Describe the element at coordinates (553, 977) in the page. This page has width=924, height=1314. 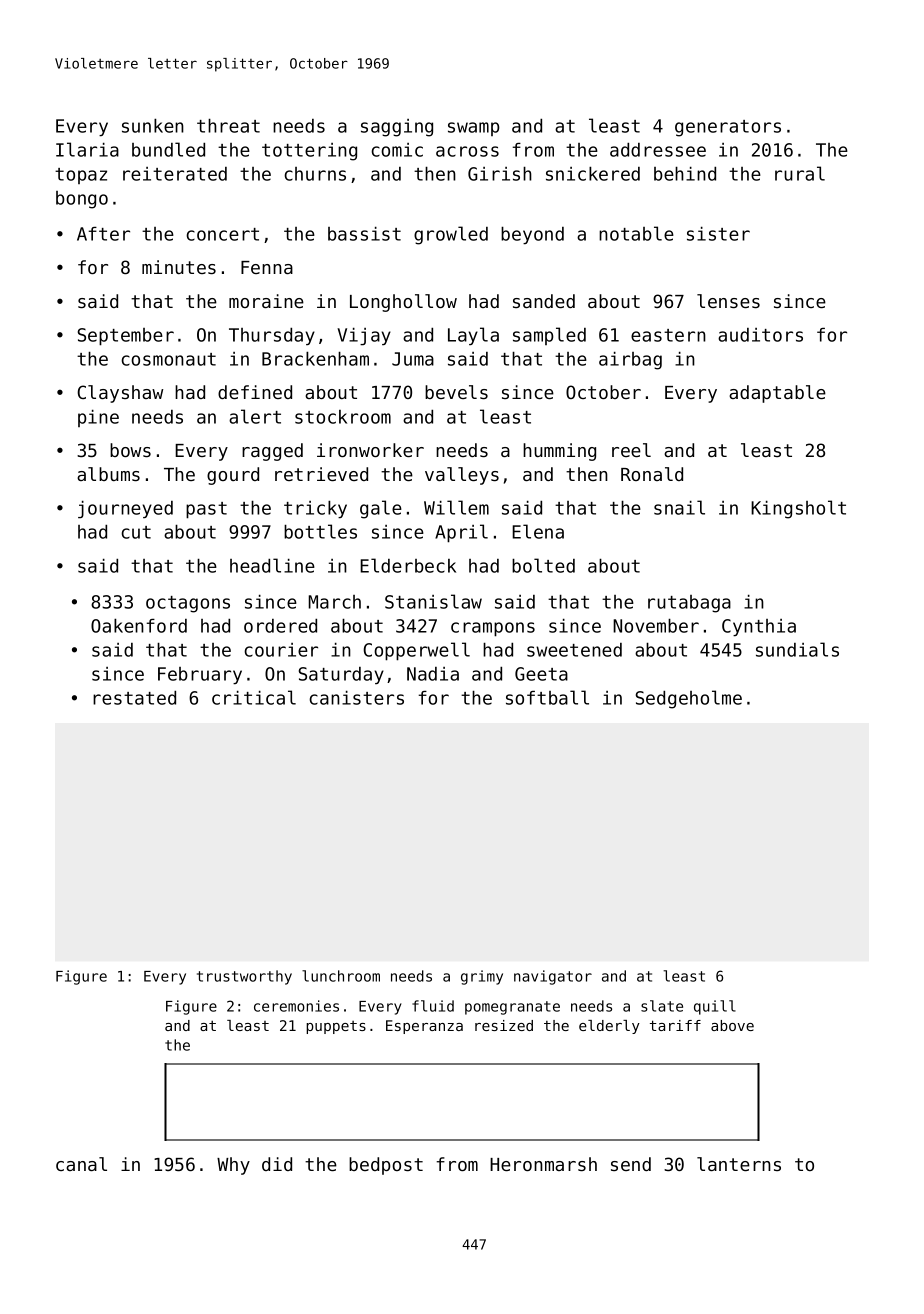
I see `navigator` at that location.
